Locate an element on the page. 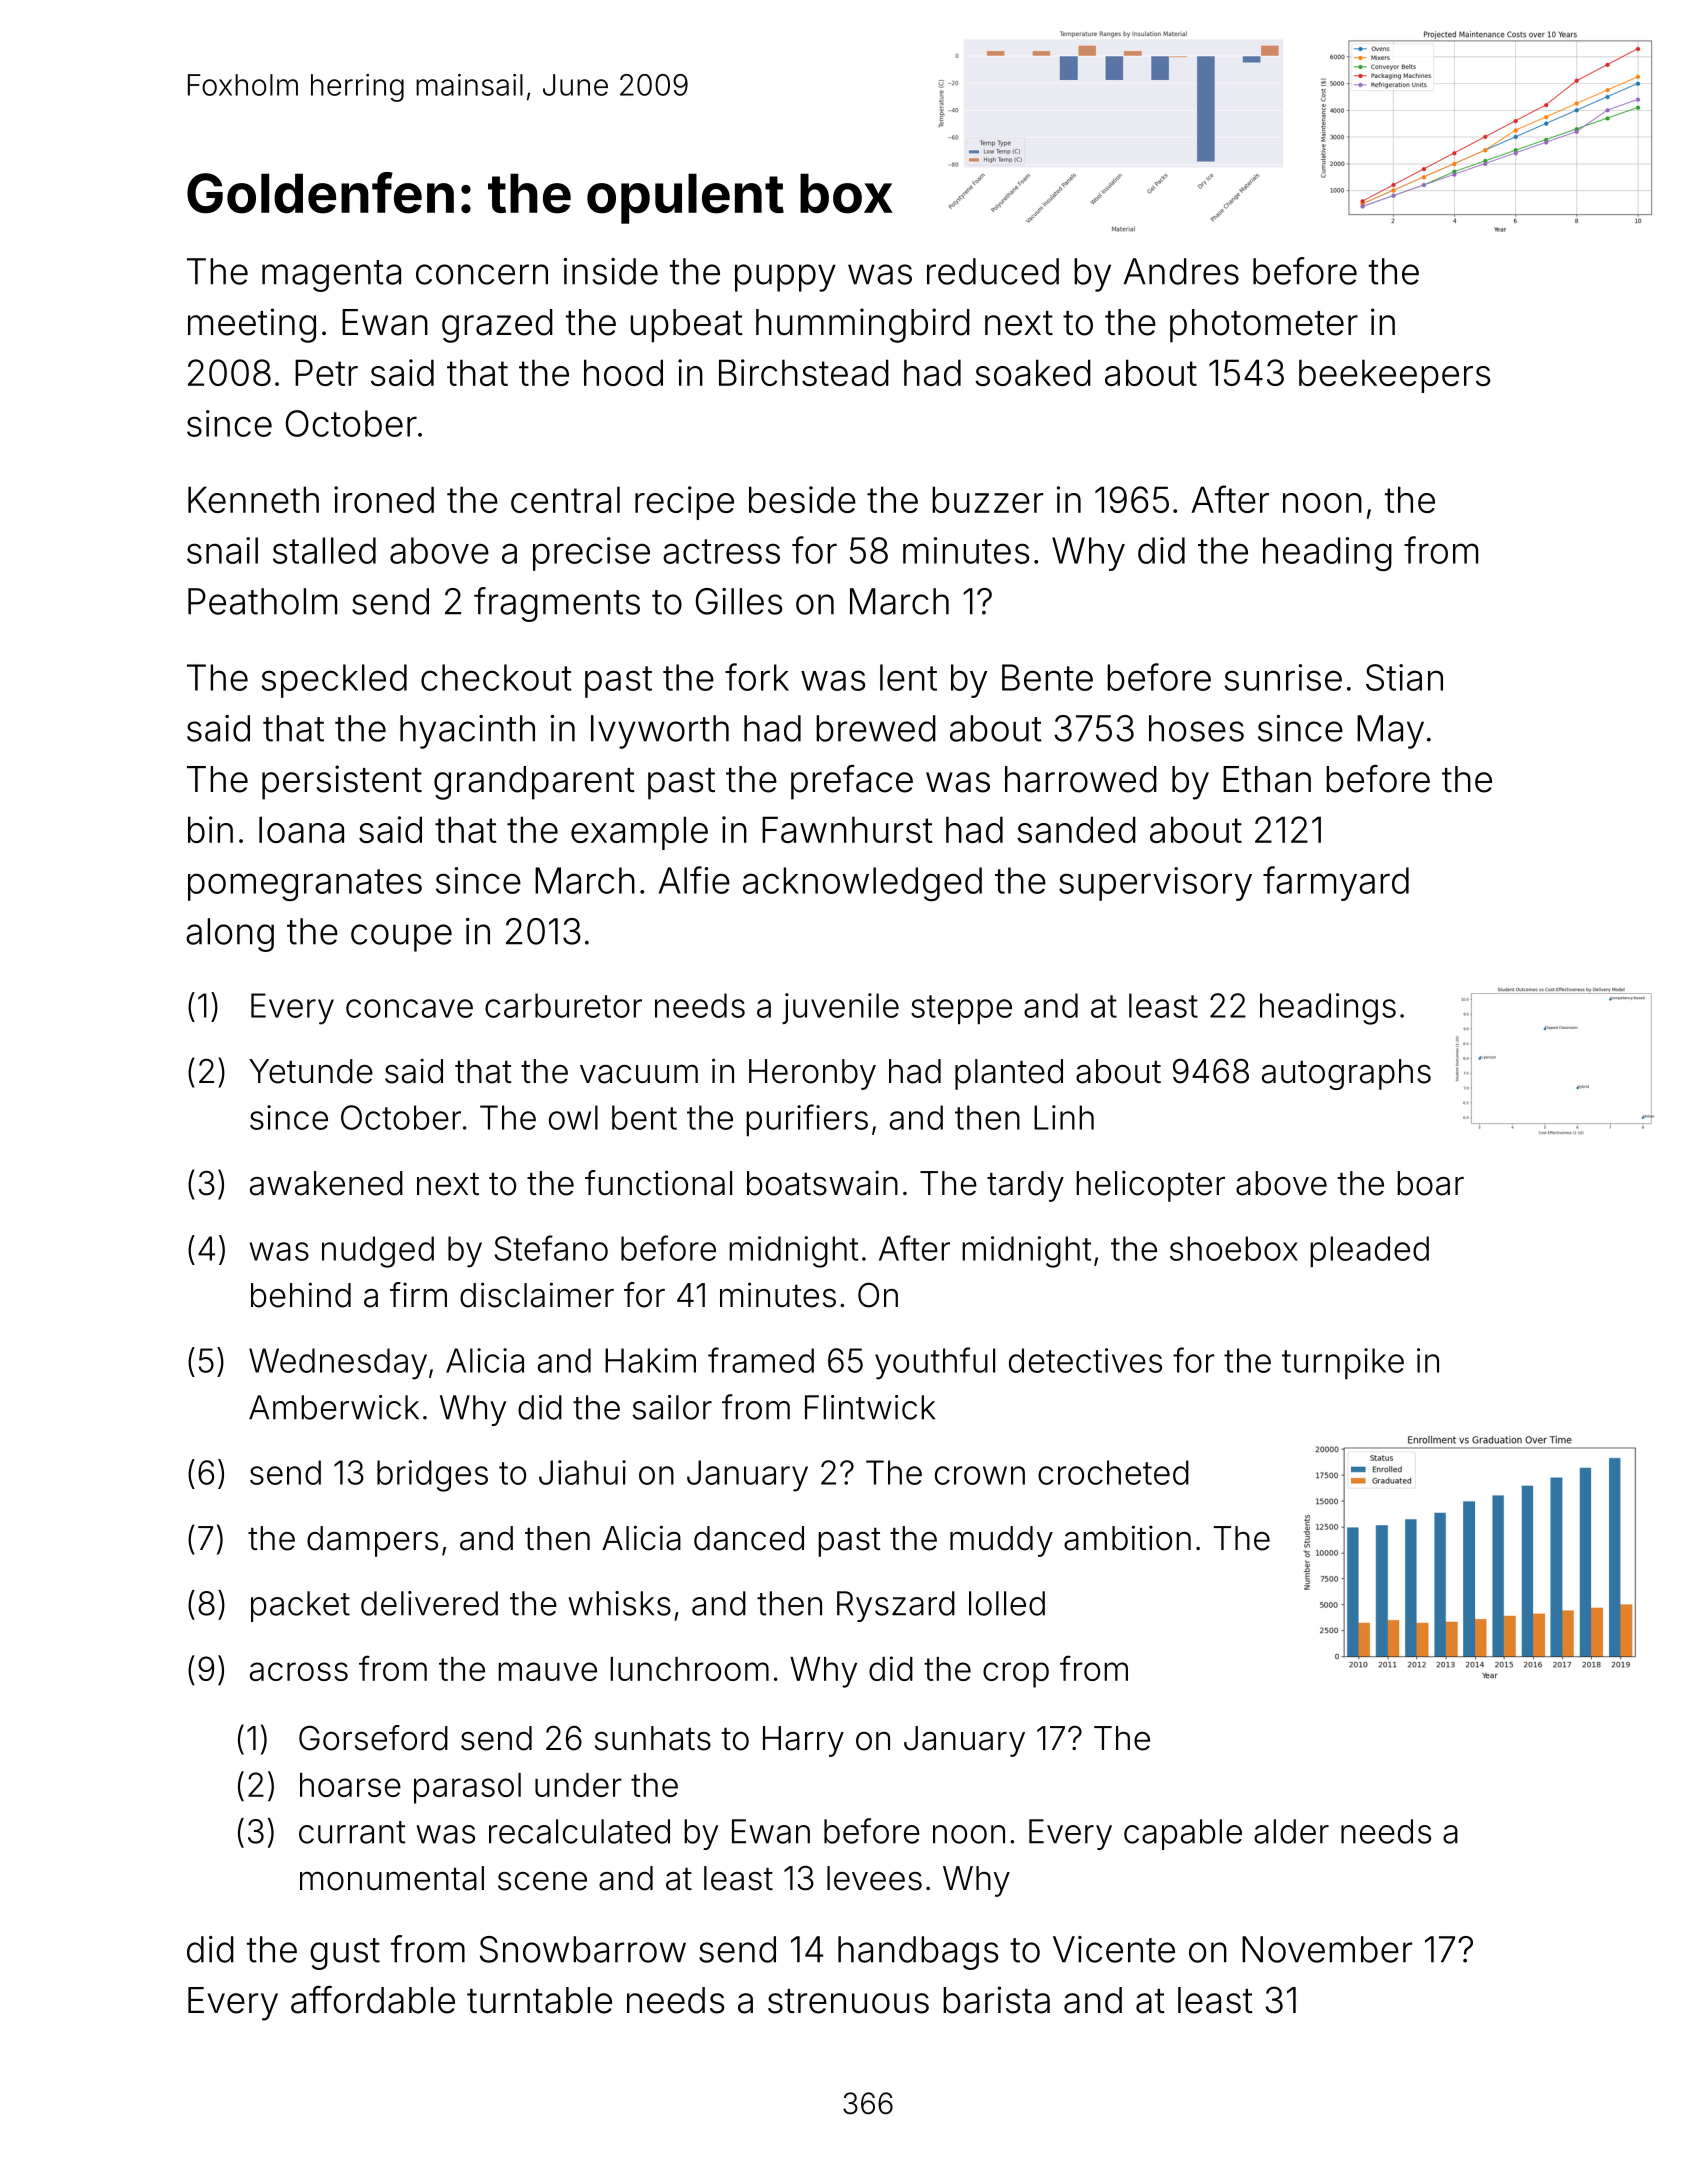 The height and width of the page is (2178, 1683). affordable is located at coordinates (373, 2000).
